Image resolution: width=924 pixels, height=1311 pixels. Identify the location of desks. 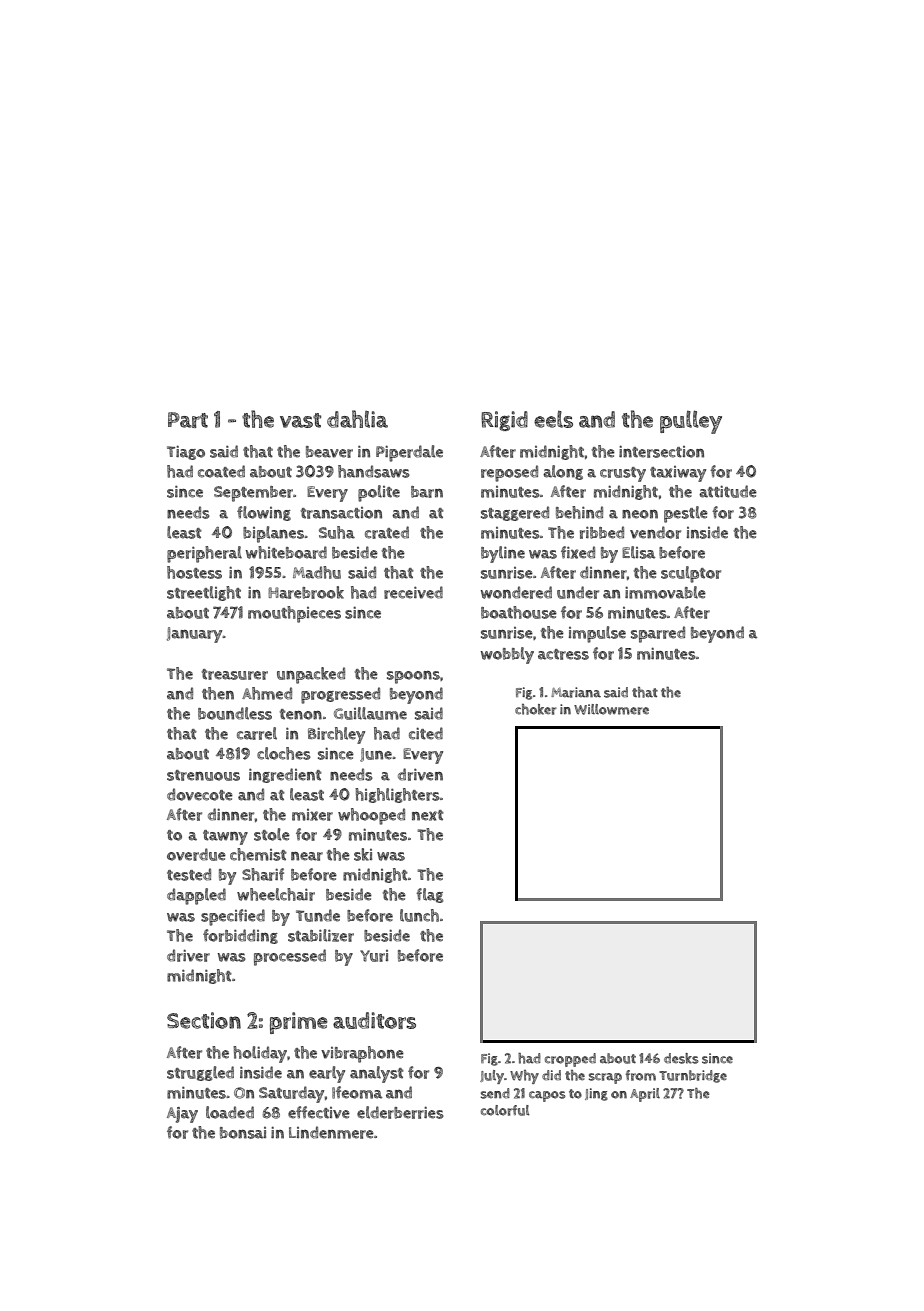
(681, 1058).
